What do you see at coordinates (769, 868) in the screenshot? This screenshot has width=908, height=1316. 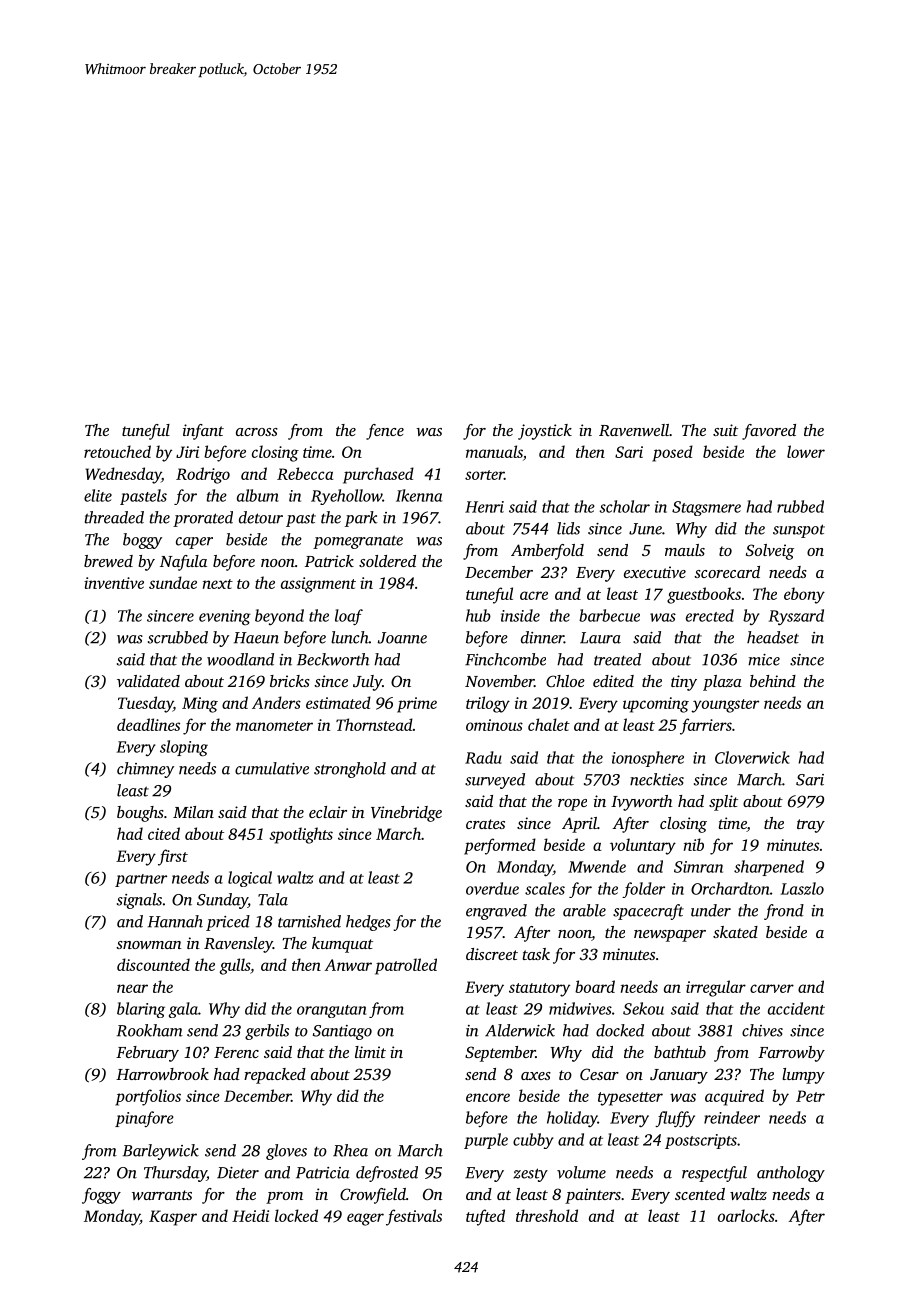 I see `sharpened` at bounding box center [769, 868].
